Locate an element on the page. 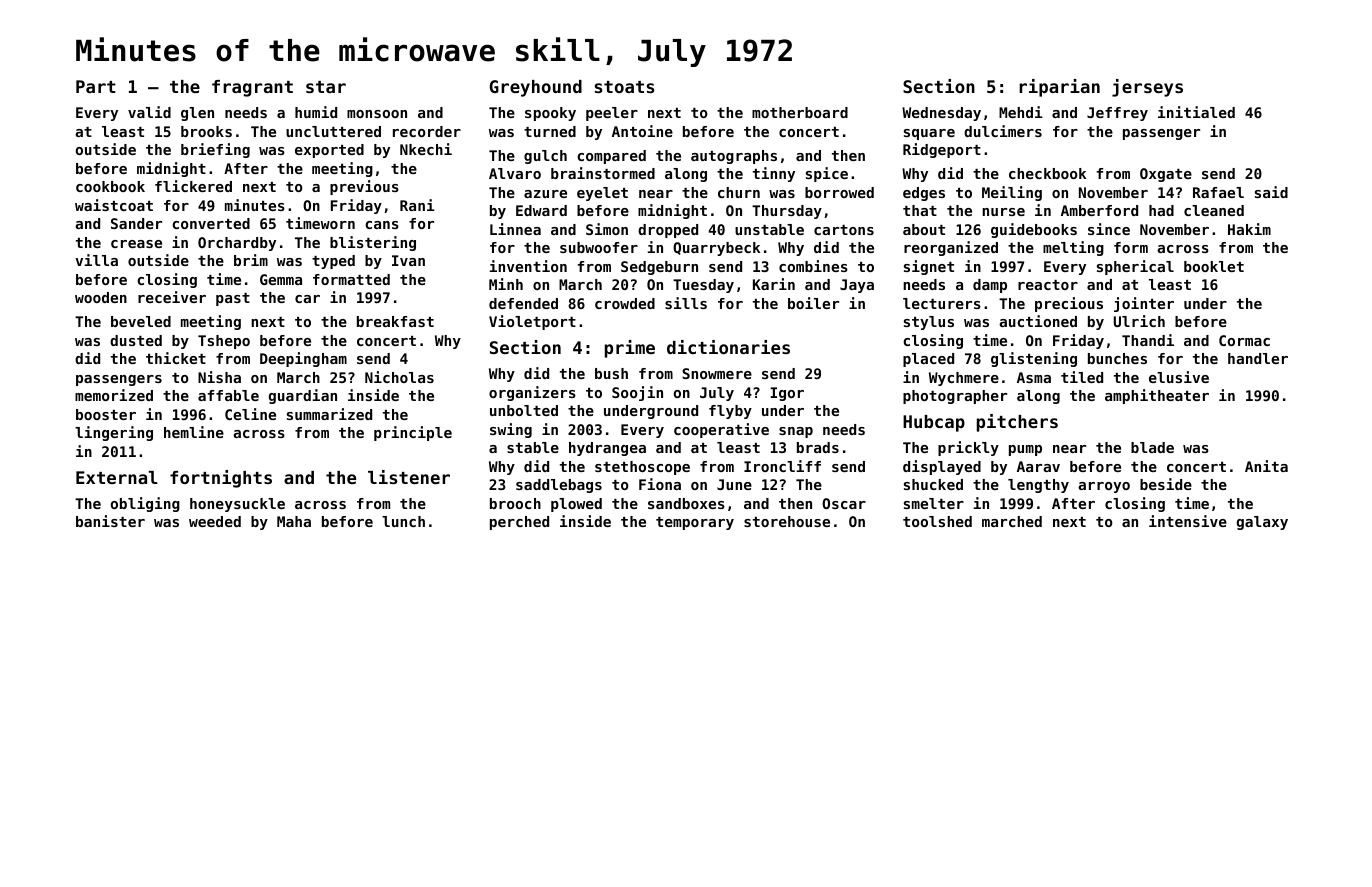 The height and width of the page is (887, 1372). star is located at coordinates (326, 87).
